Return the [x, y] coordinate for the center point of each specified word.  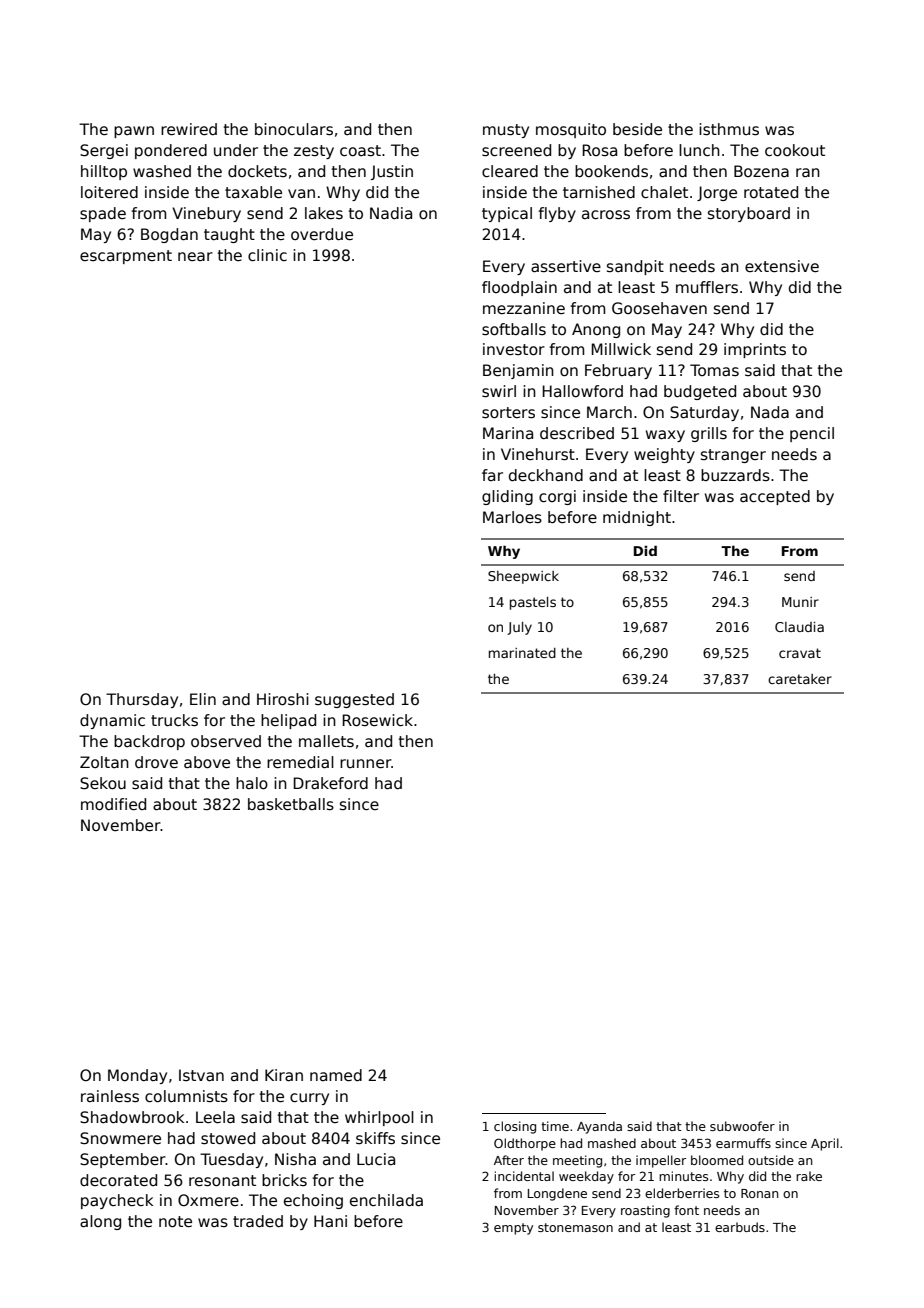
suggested [354, 700]
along [100, 1222]
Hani [330, 1221]
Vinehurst [538, 454]
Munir [800, 602]
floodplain [519, 288]
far [492, 475]
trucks [174, 720]
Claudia [799, 627]
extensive [782, 266]
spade [103, 214]
